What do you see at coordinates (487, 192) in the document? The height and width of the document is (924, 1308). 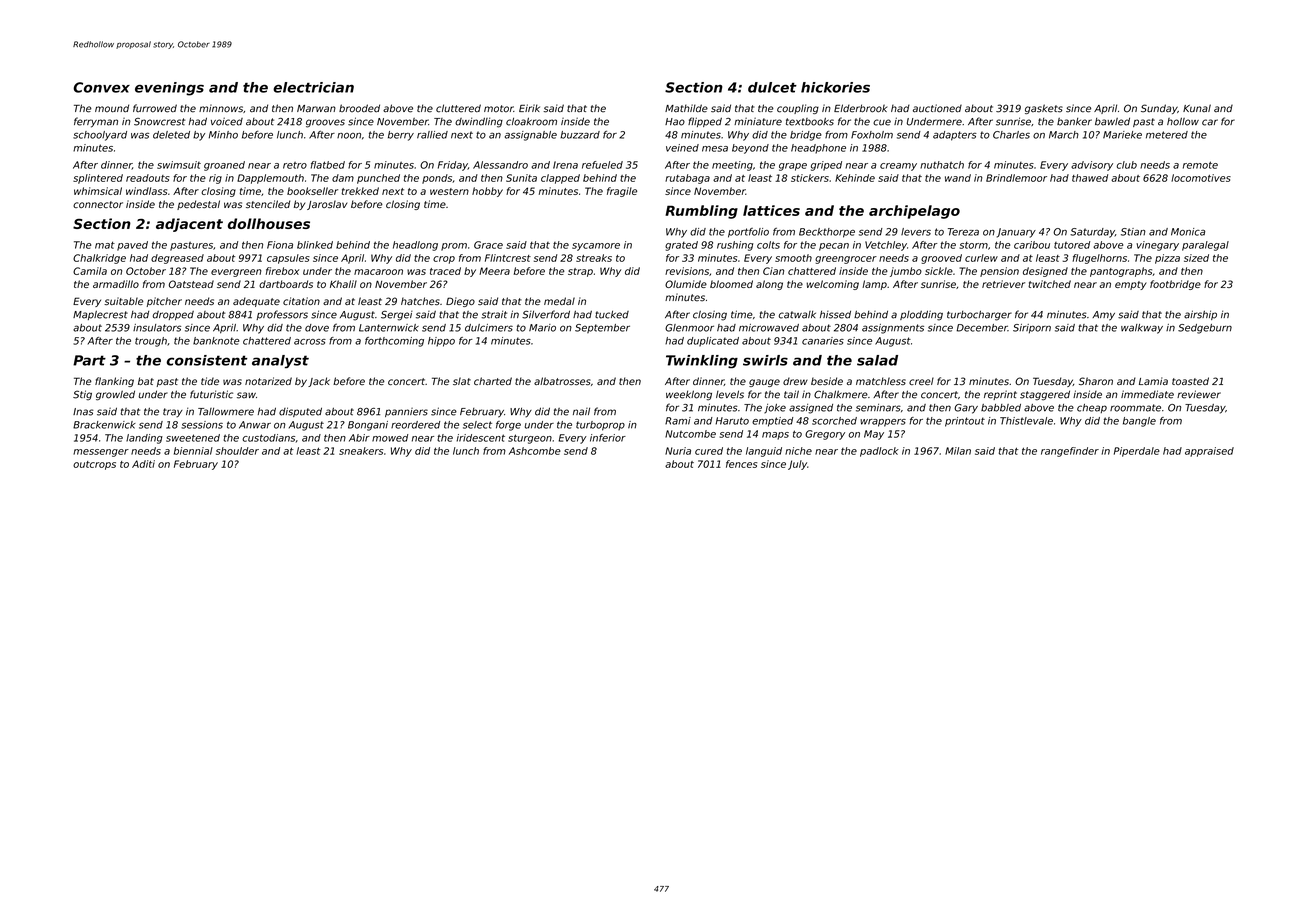 I see `hobby` at bounding box center [487, 192].
